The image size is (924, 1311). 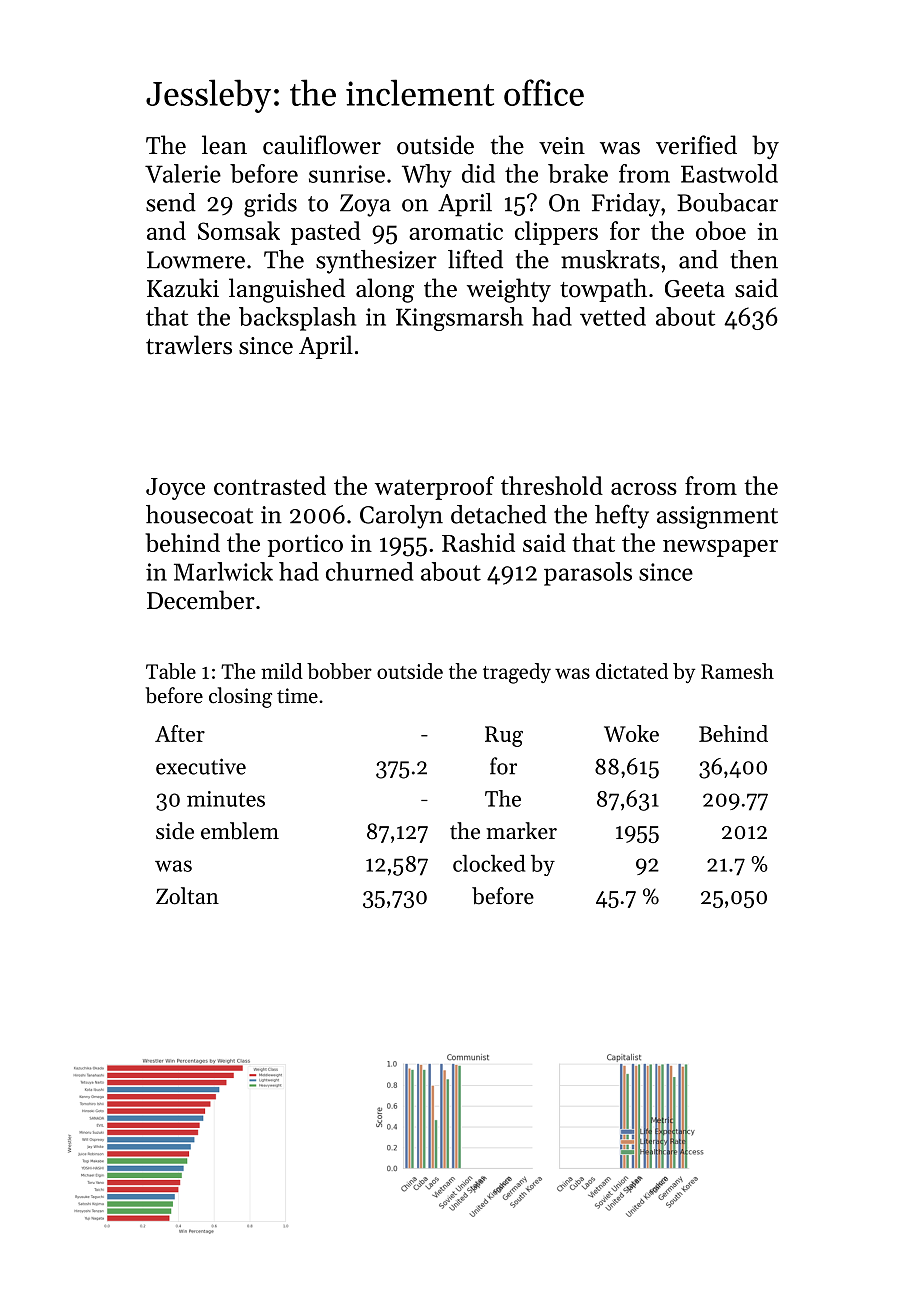 I want to click on waterproof, so click(x=434, y=488).
